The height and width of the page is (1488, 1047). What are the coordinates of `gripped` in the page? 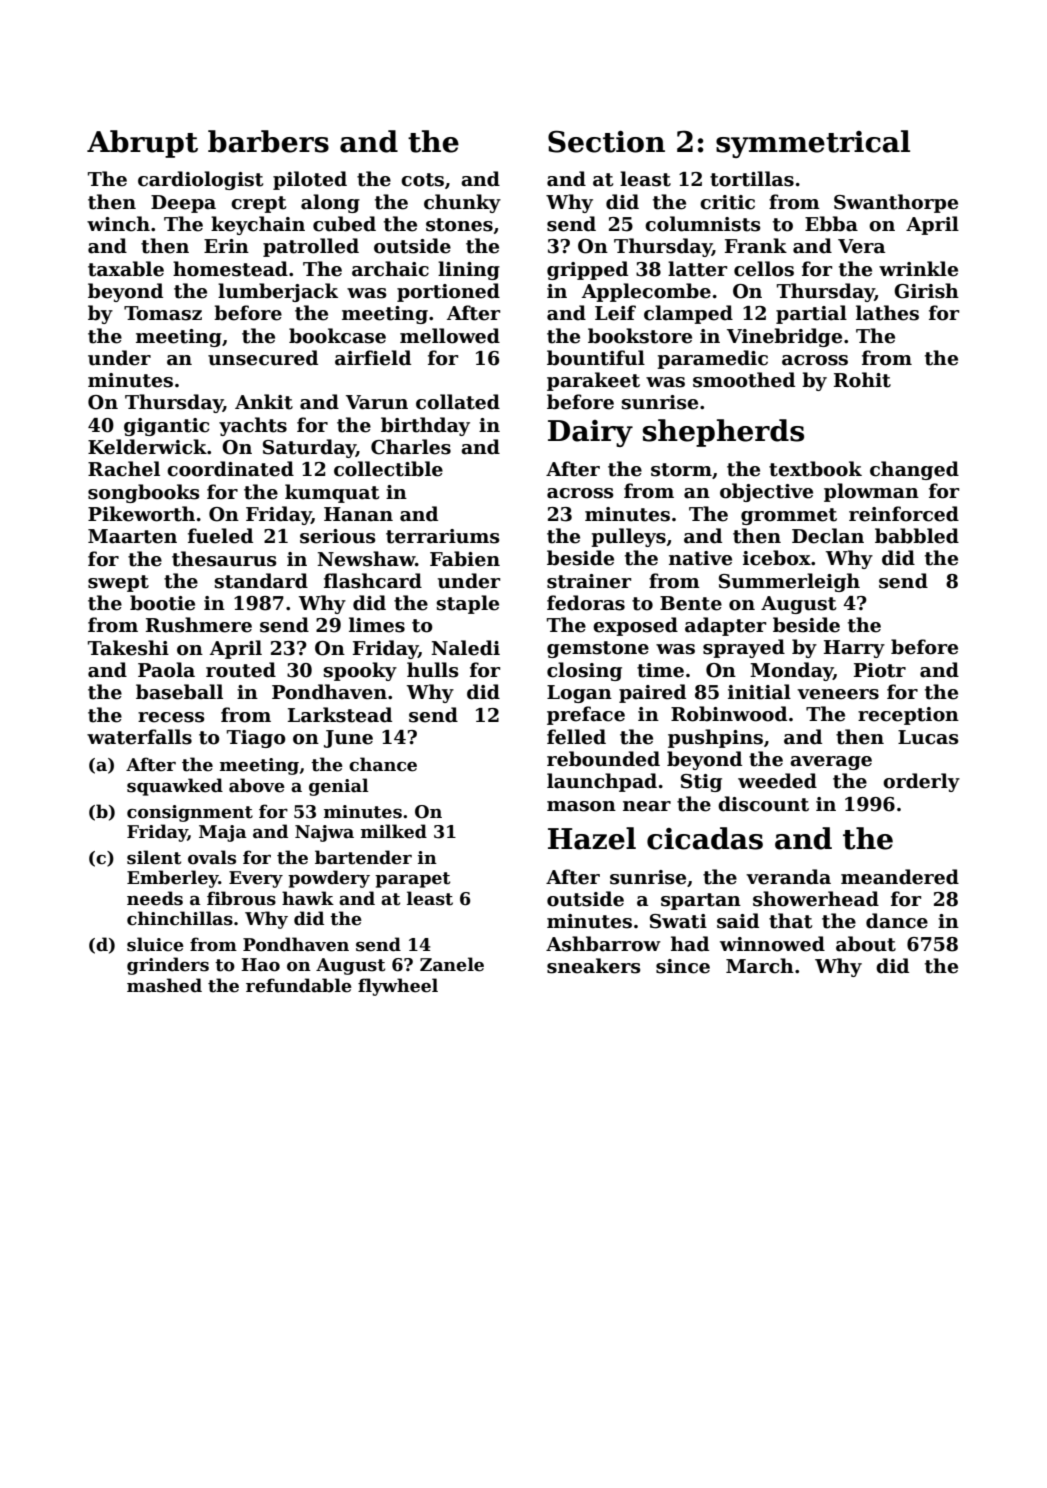 It's located at (587, 270).
